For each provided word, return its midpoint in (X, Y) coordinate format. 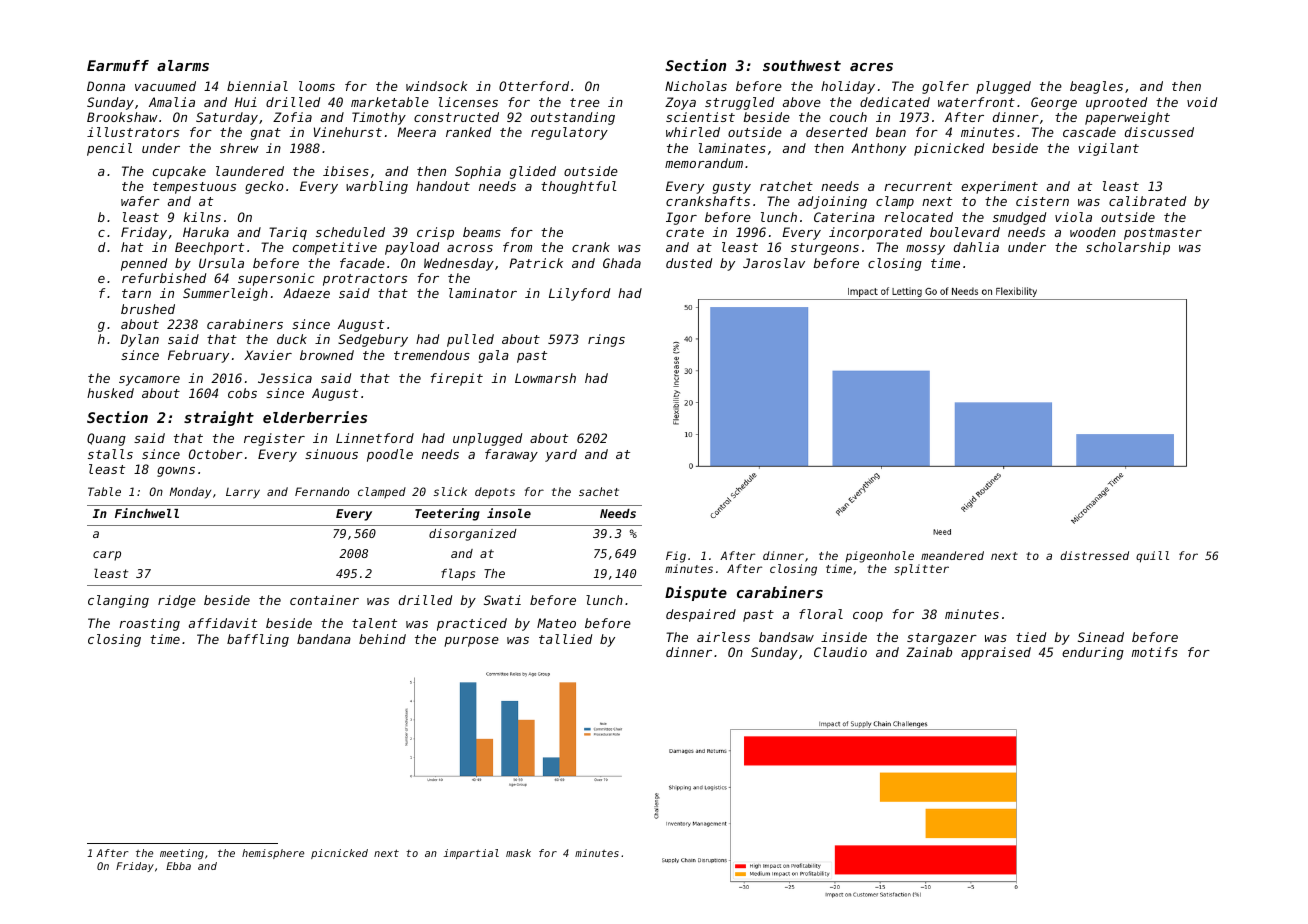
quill (1152, 557)
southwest (802, 65)
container (324, 600)
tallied (565, 639)
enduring (1093, 653)
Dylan (140, 340)
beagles (1096, 87)
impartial (471, 854)
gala (494, 356)
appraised (996, 653)
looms (317, 86)
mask (518, 853)
